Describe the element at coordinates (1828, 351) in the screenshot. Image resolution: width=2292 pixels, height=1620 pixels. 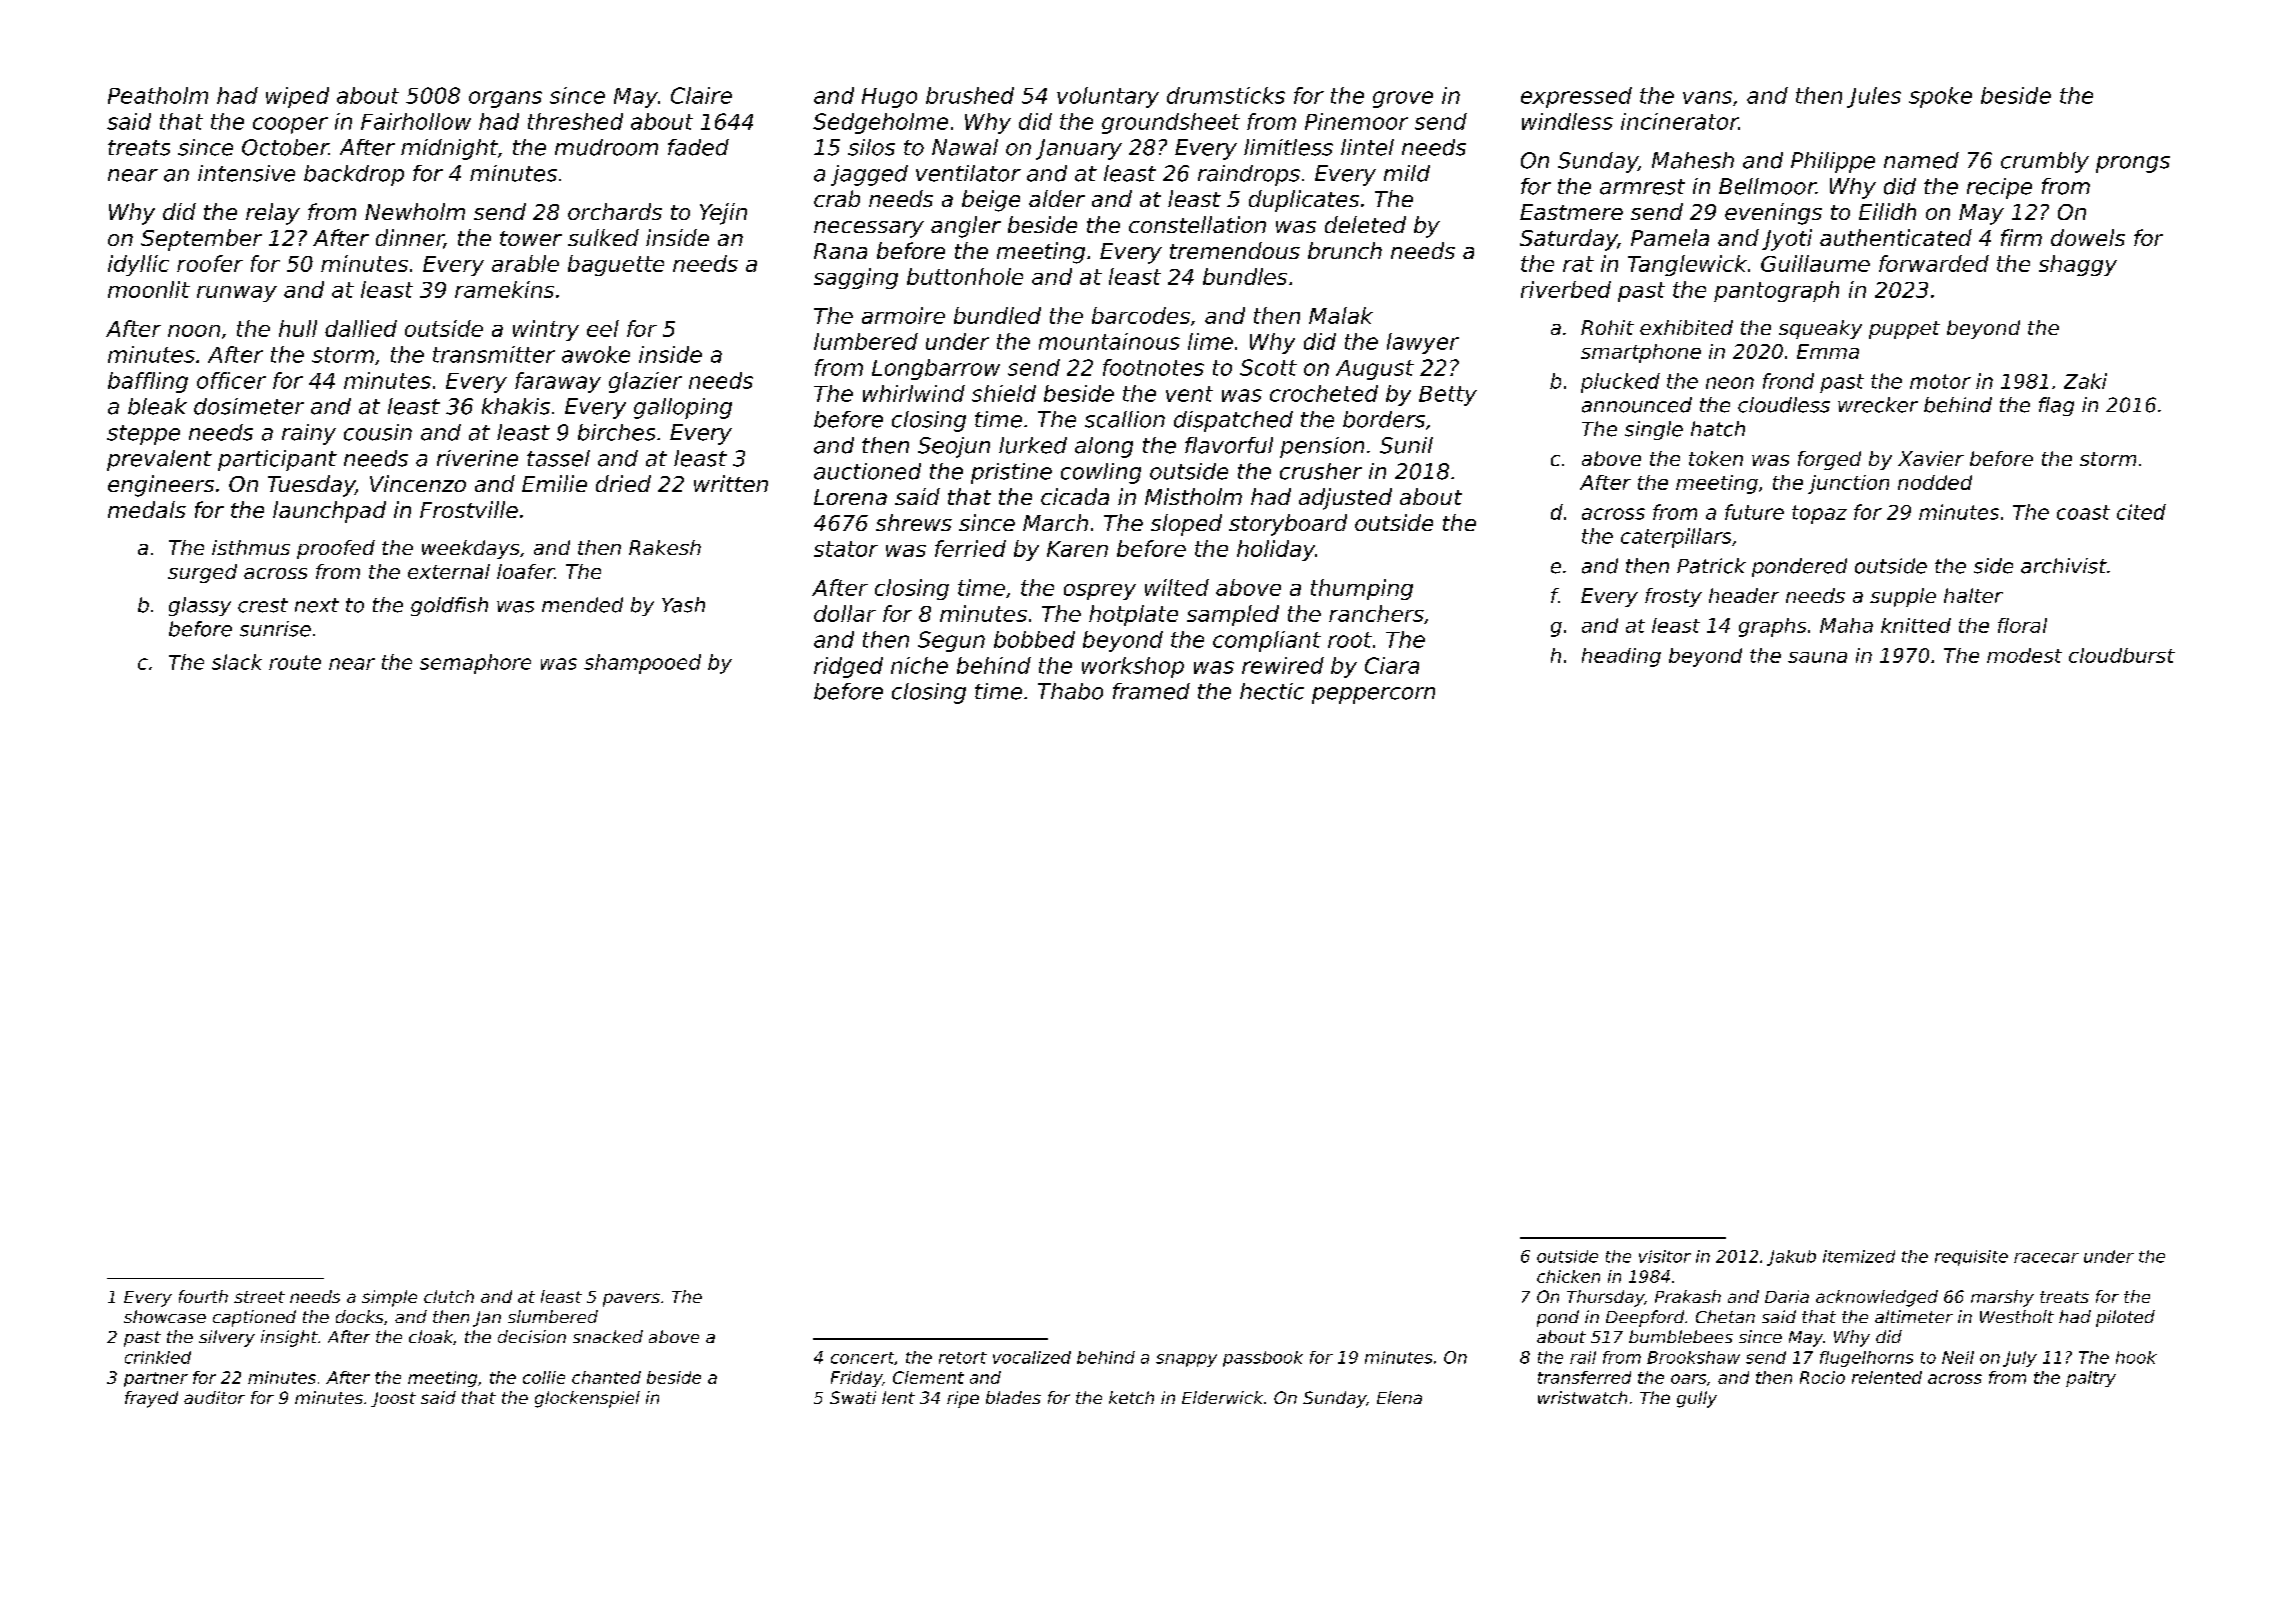
I see `Emma` at that location.
